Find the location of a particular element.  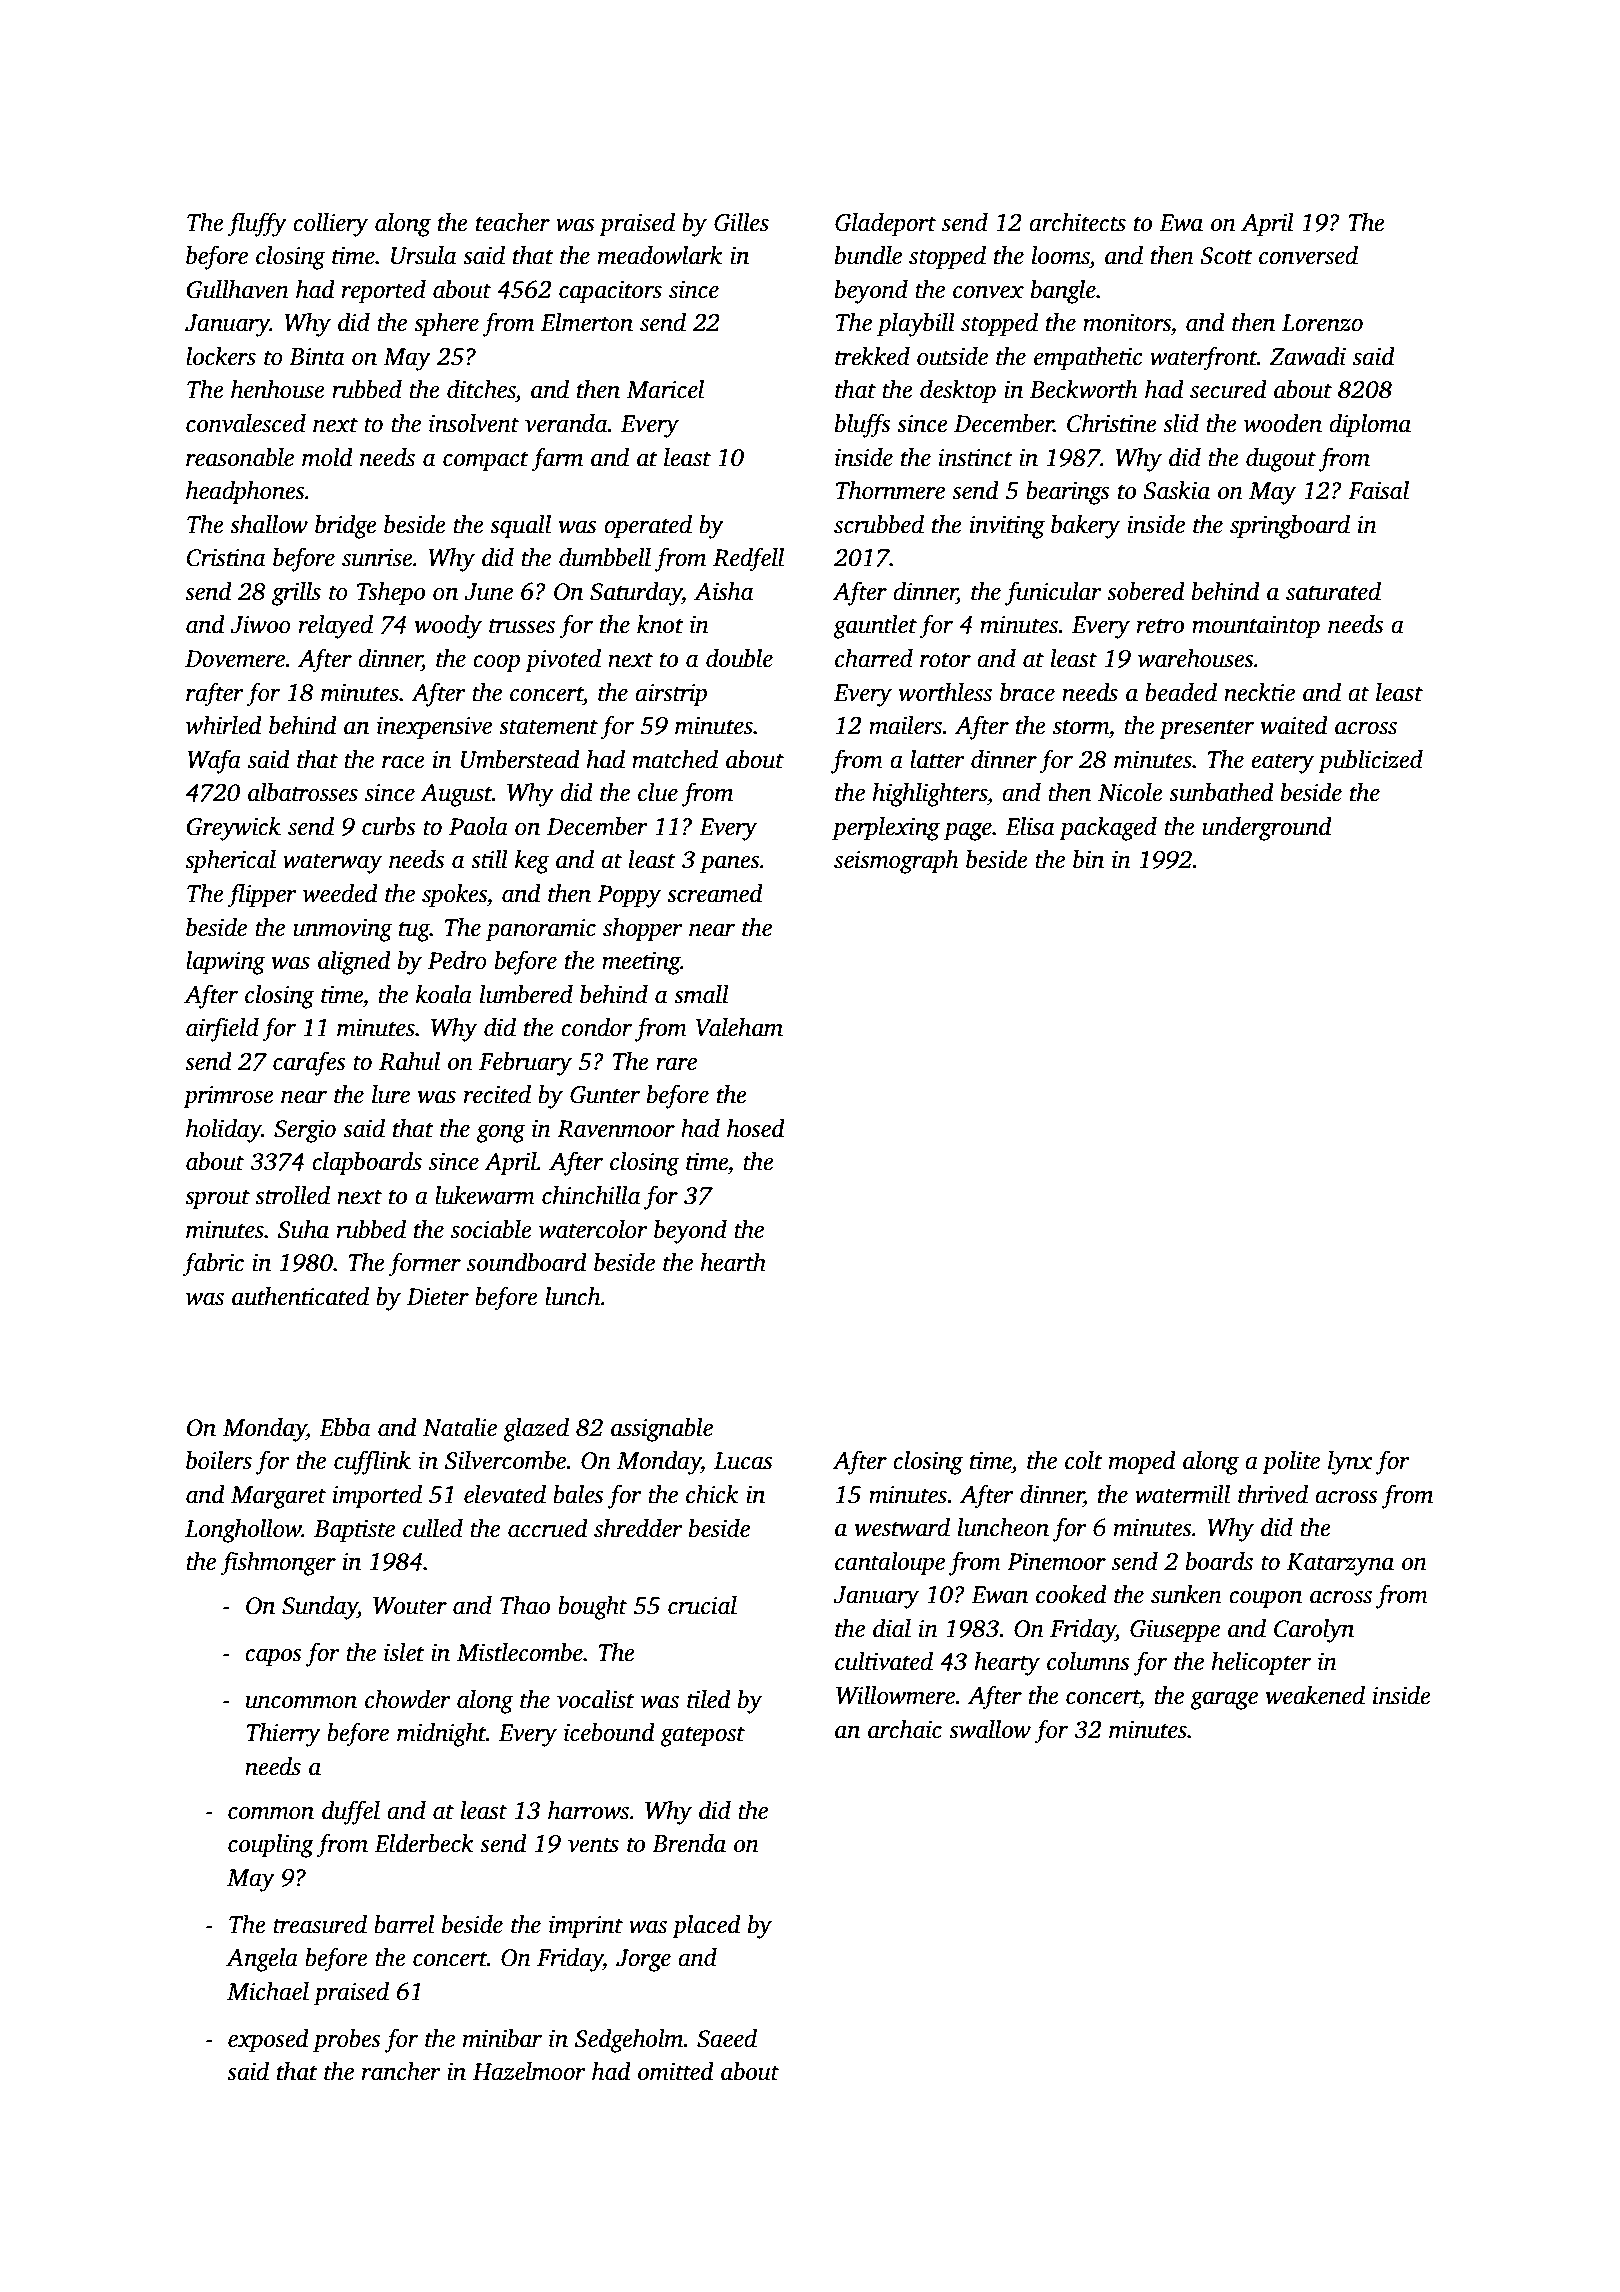

Gilles is located at coordinates (741, 222).
